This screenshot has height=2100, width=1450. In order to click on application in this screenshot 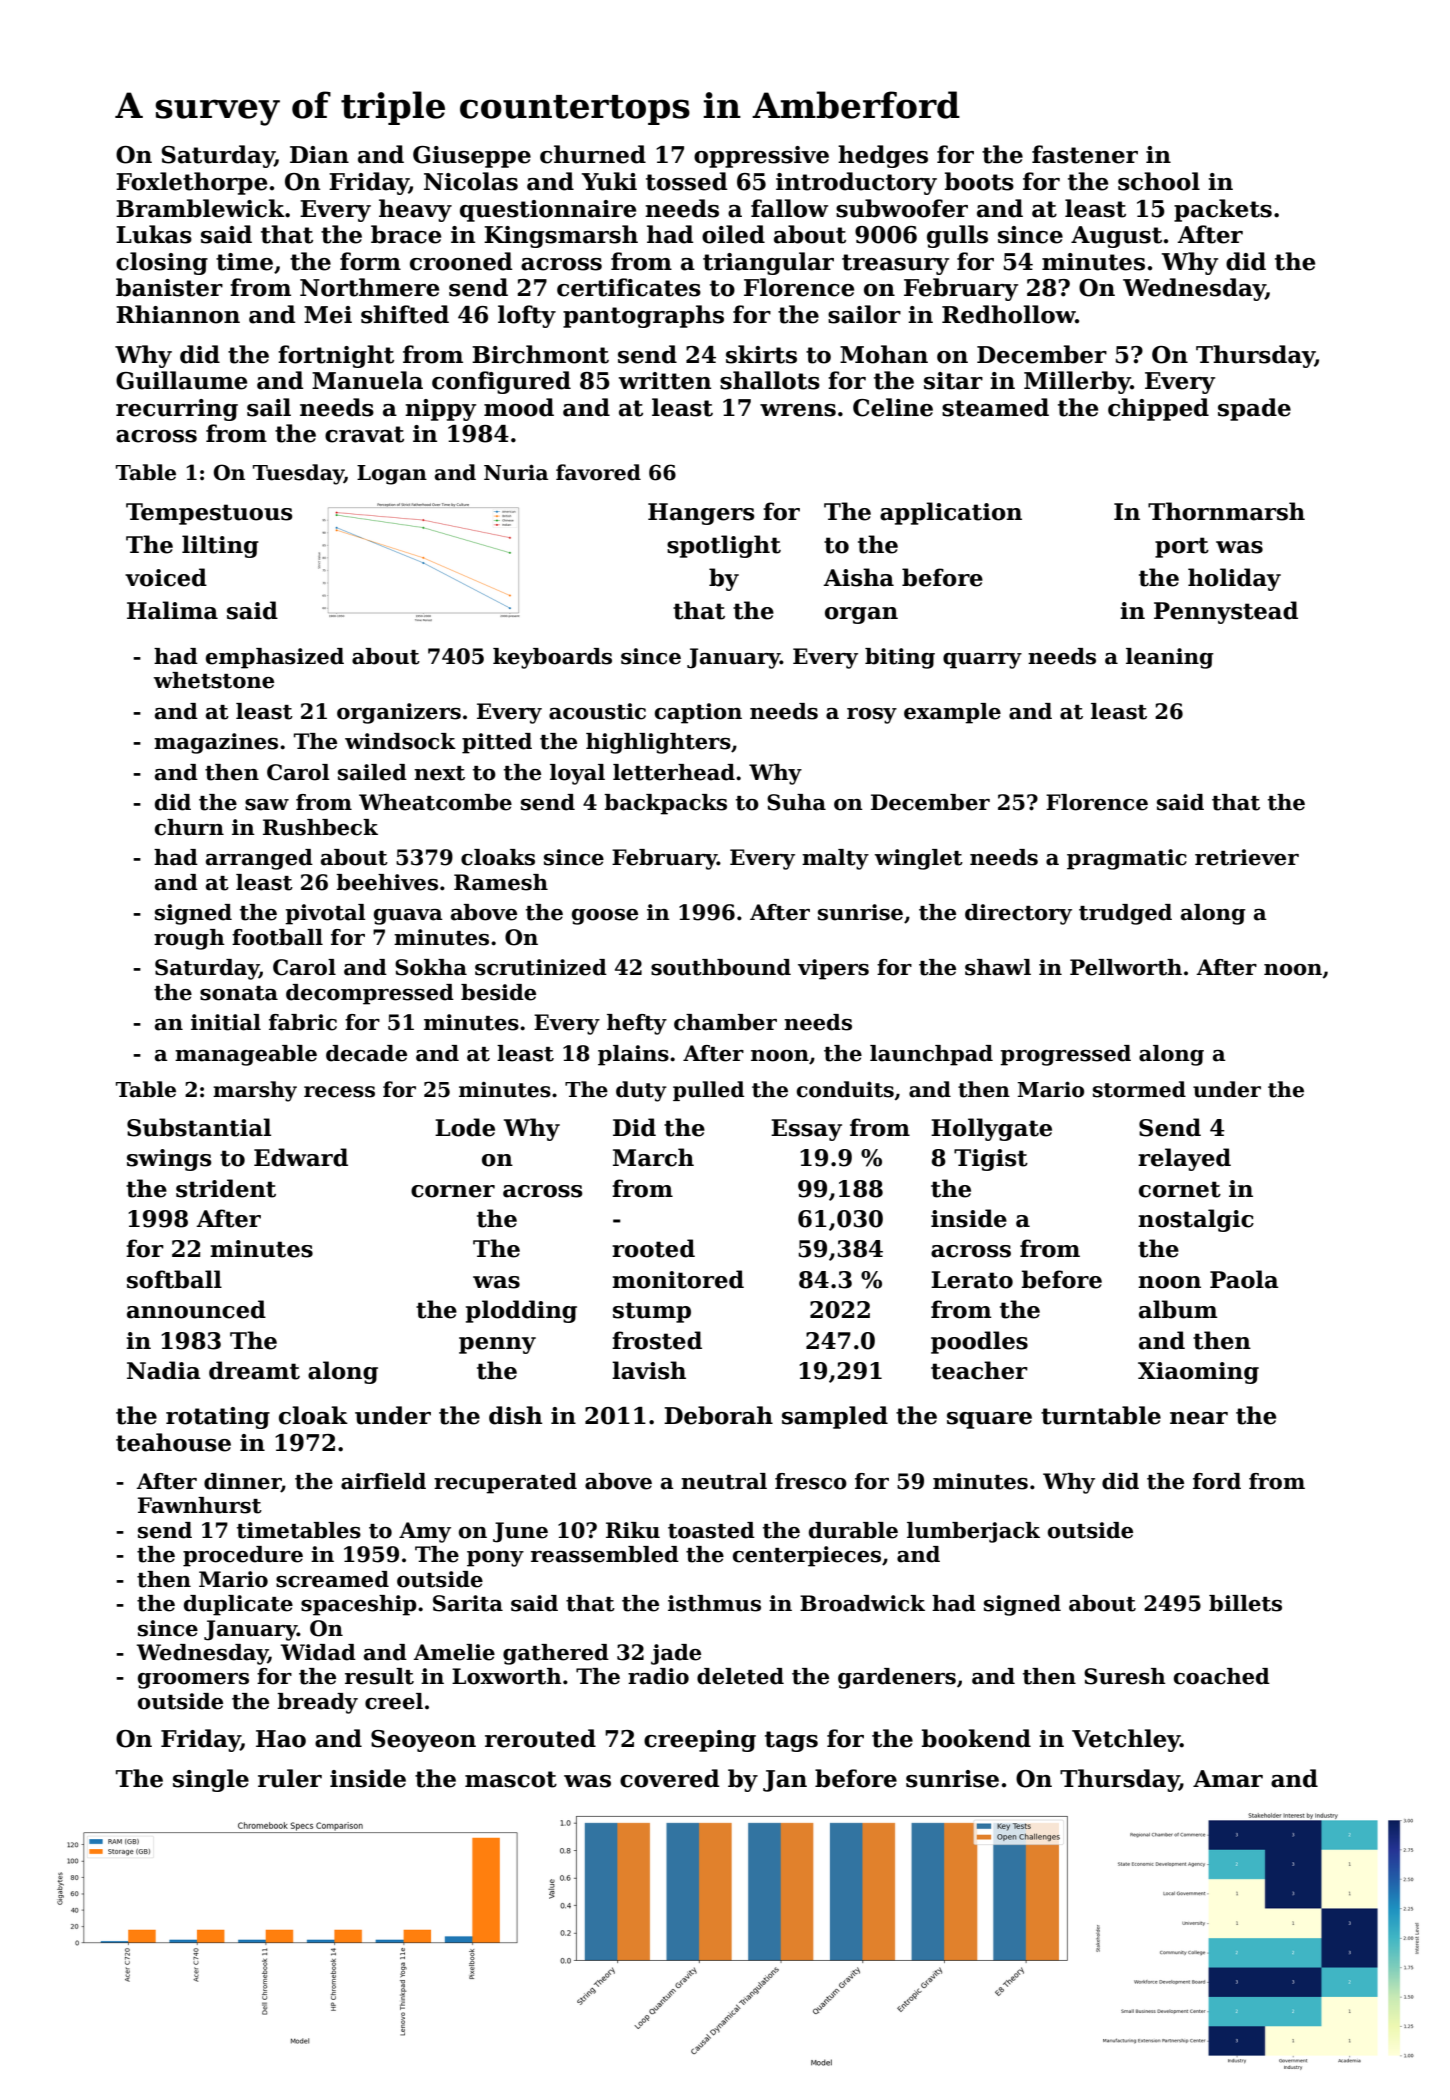, I will do `click(951, 513)`.
